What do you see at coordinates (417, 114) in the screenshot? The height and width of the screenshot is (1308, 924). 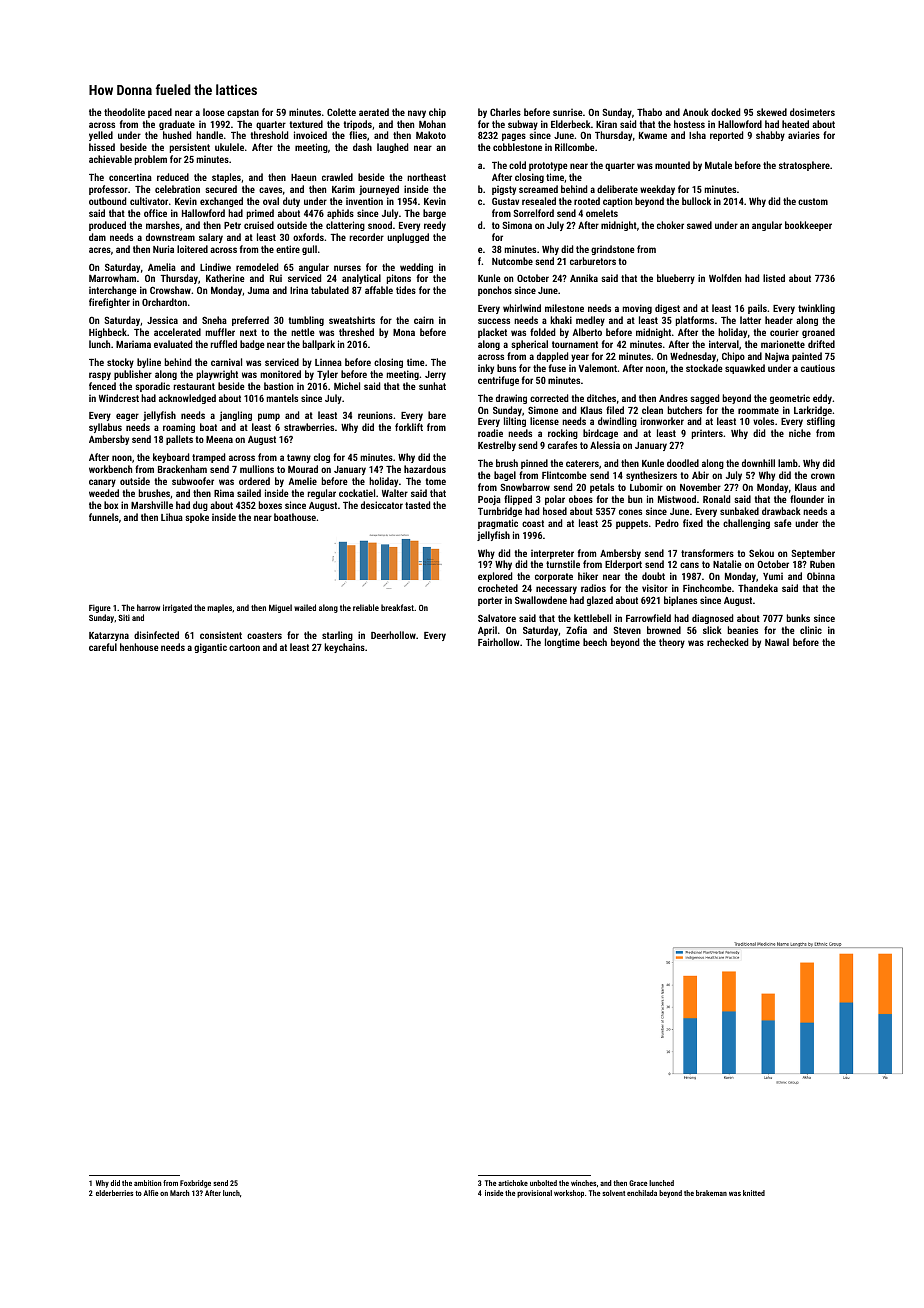 I see `navy` at bounding box center [417, 114].
